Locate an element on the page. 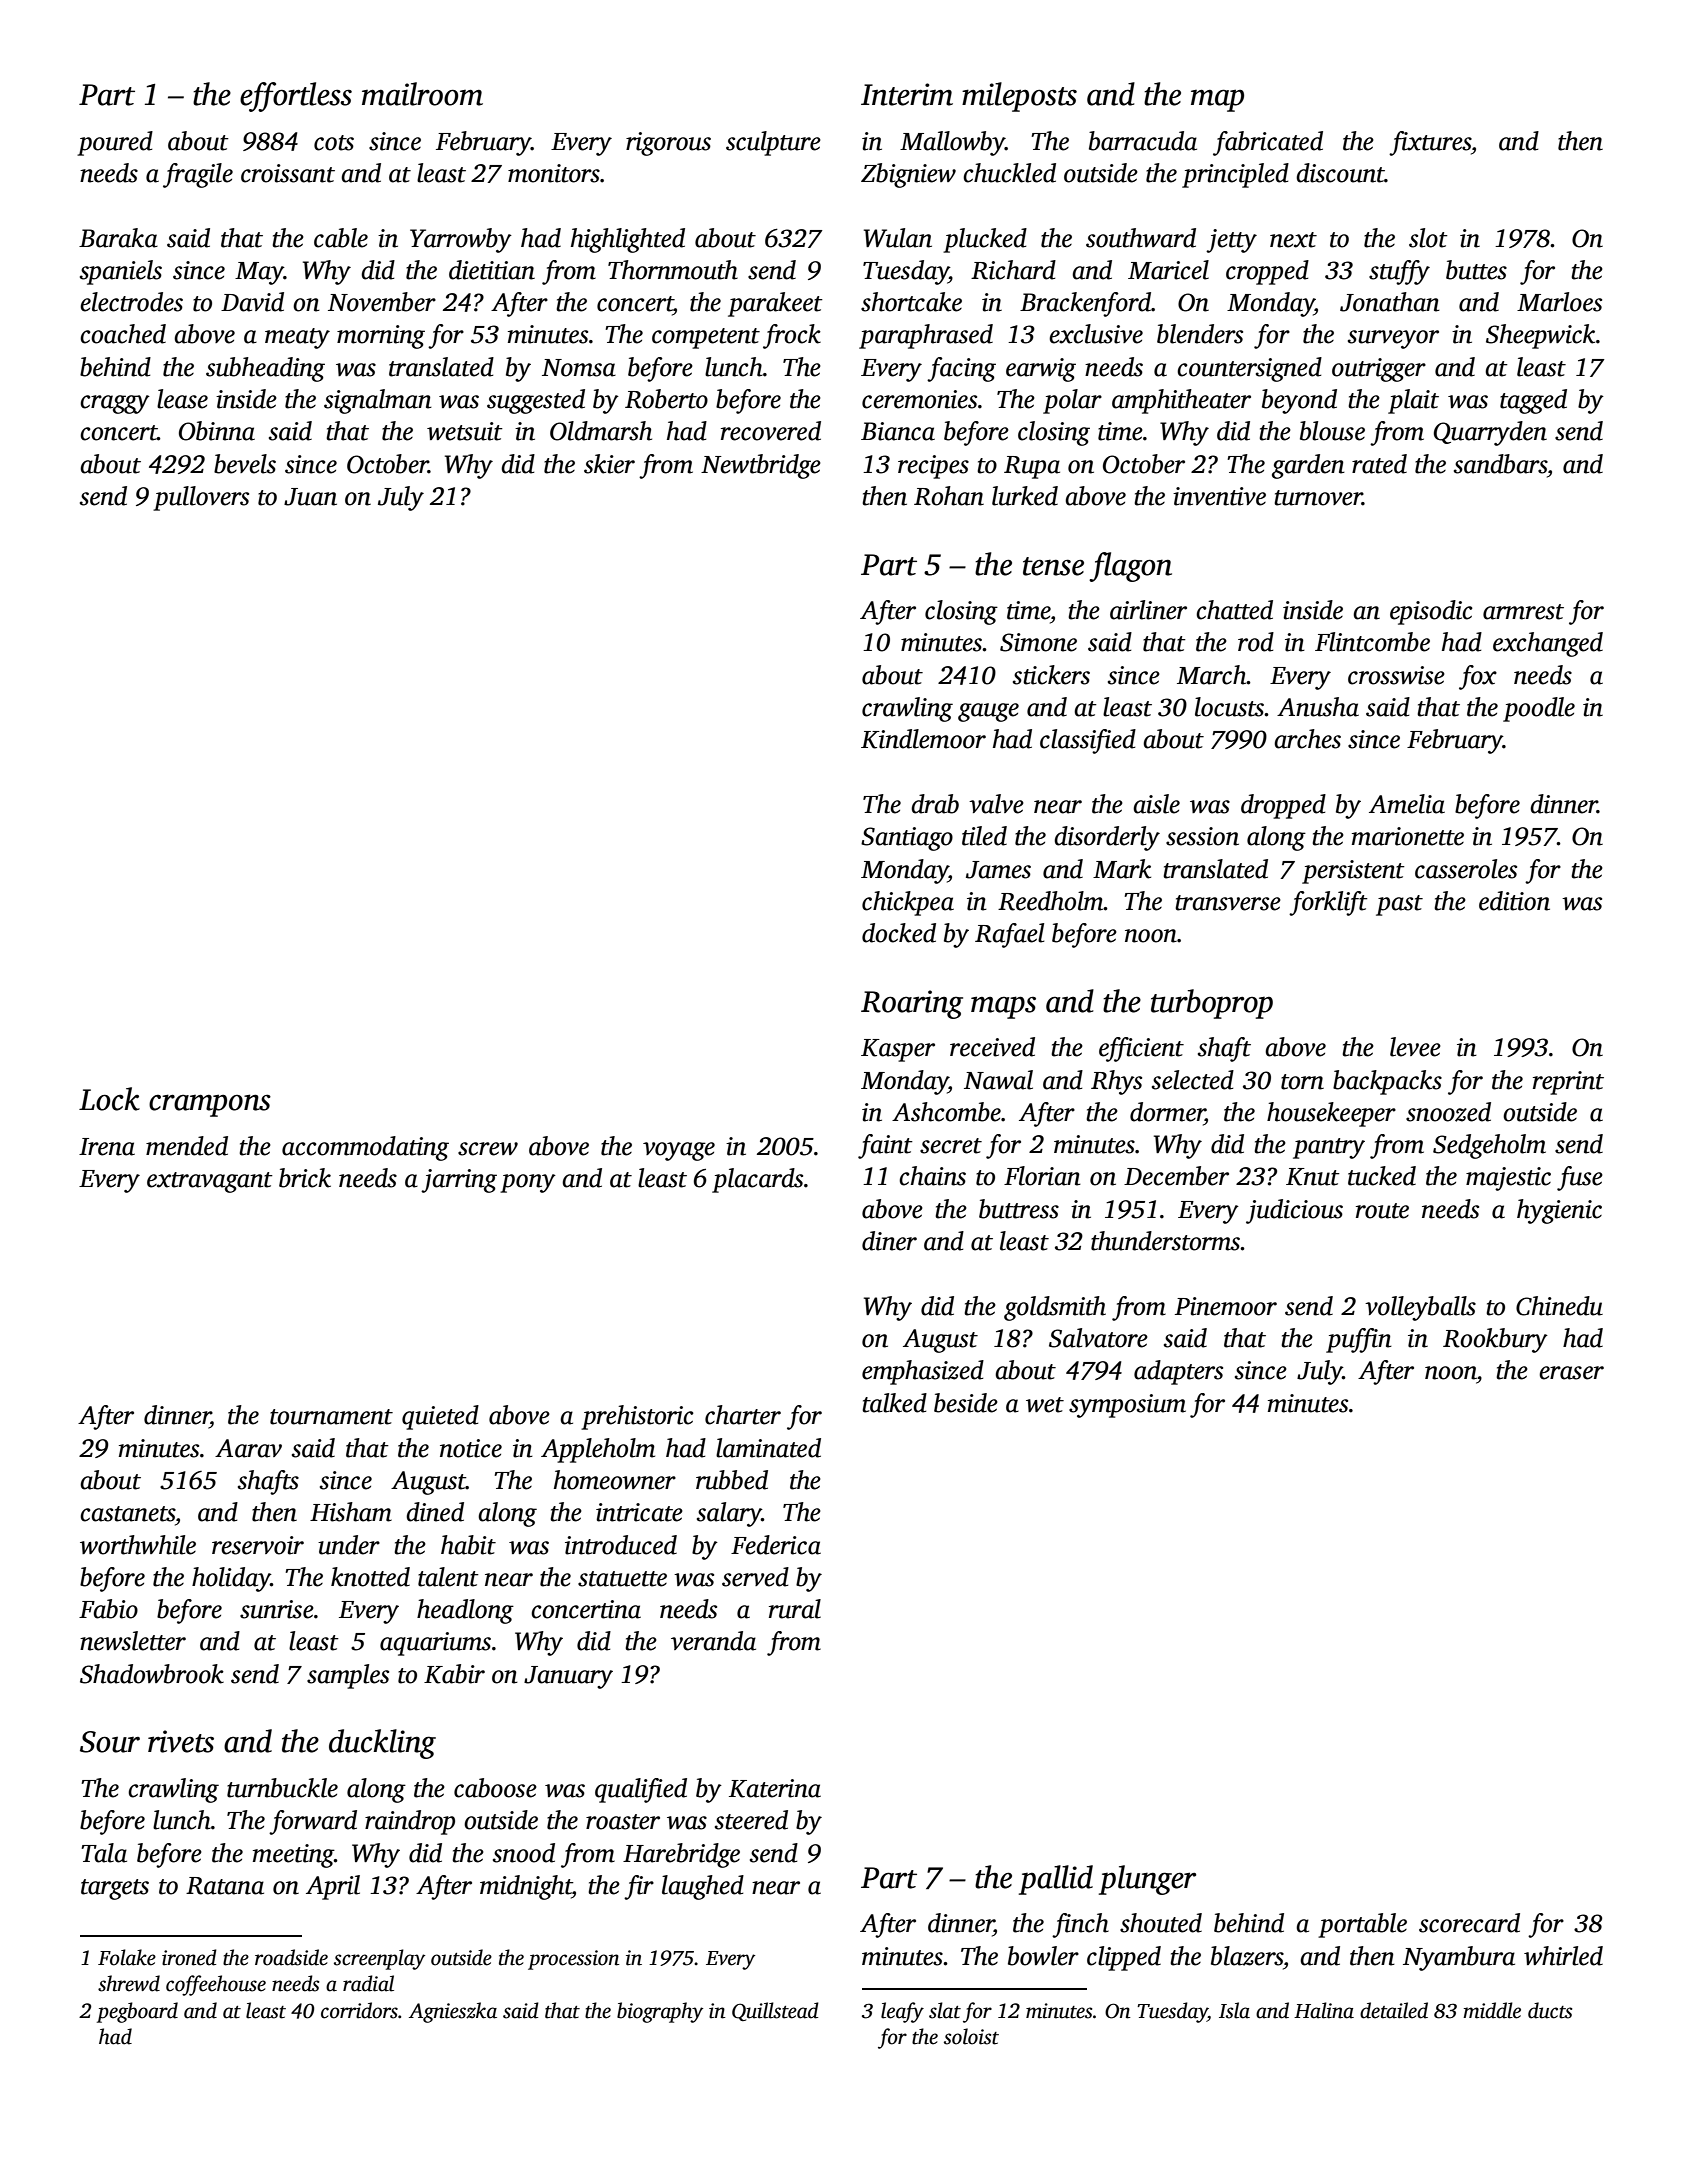  Interim is located at coordinates (907, 94).
